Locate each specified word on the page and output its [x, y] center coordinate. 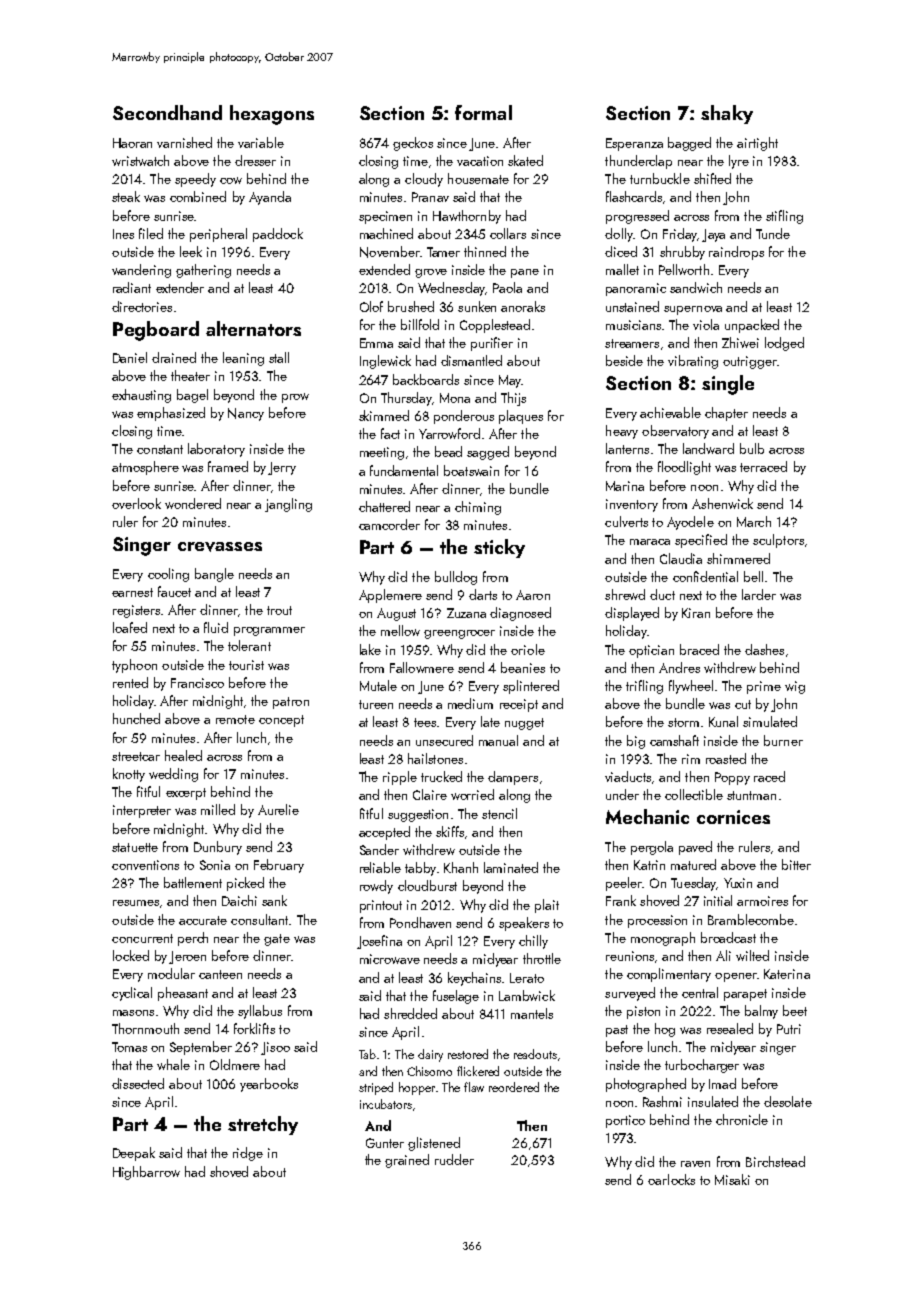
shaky [727, 114]
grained [407, 1161]
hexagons [272, 115]
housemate [478, 178]
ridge [248, 1154]
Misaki [732, 1179]
